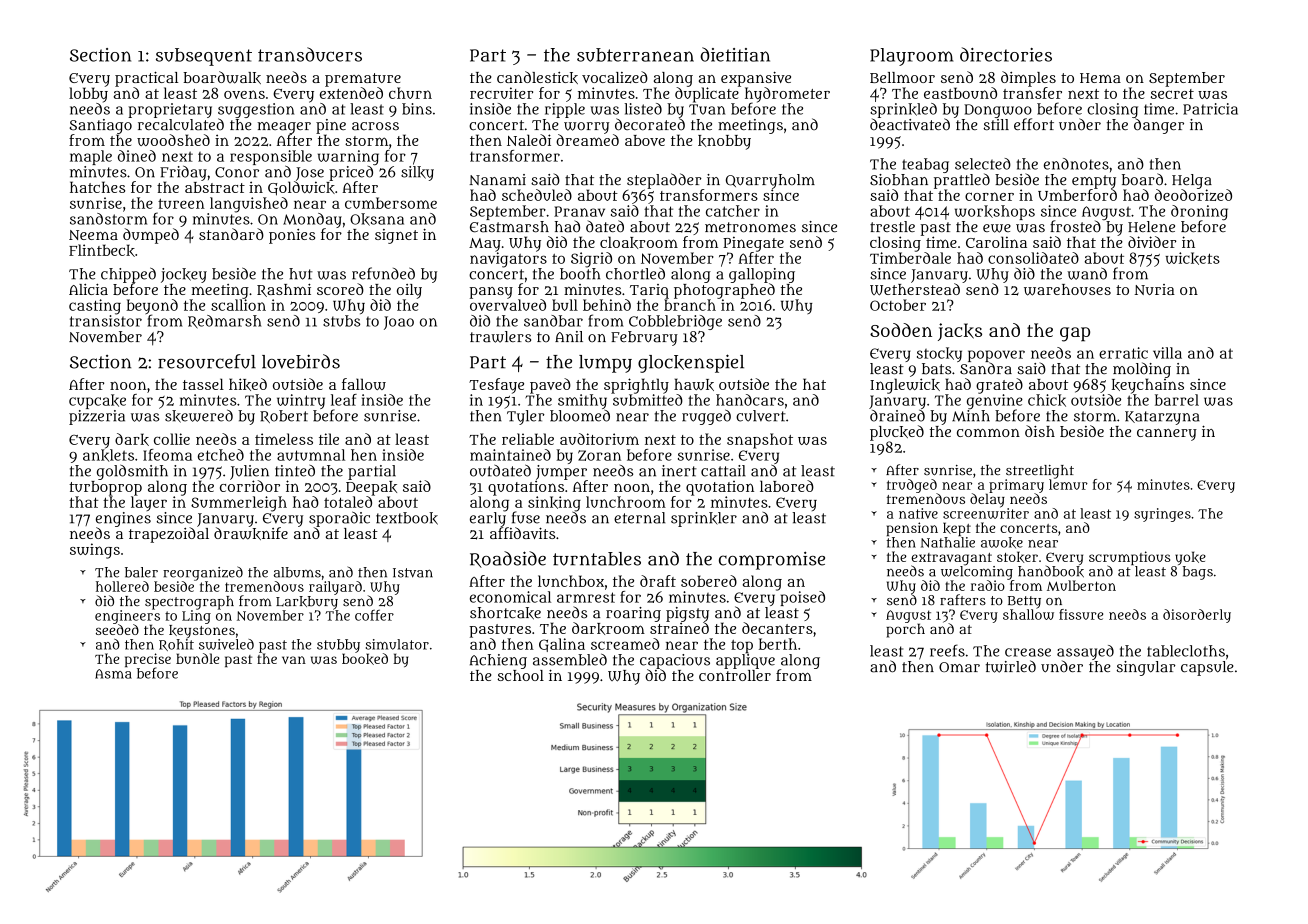 This screenshot has height=924, width=1308. What do you see at coordinates (1068, 484) in the screenshot?
I see `lemur` at bounding box center [1068, 484].
